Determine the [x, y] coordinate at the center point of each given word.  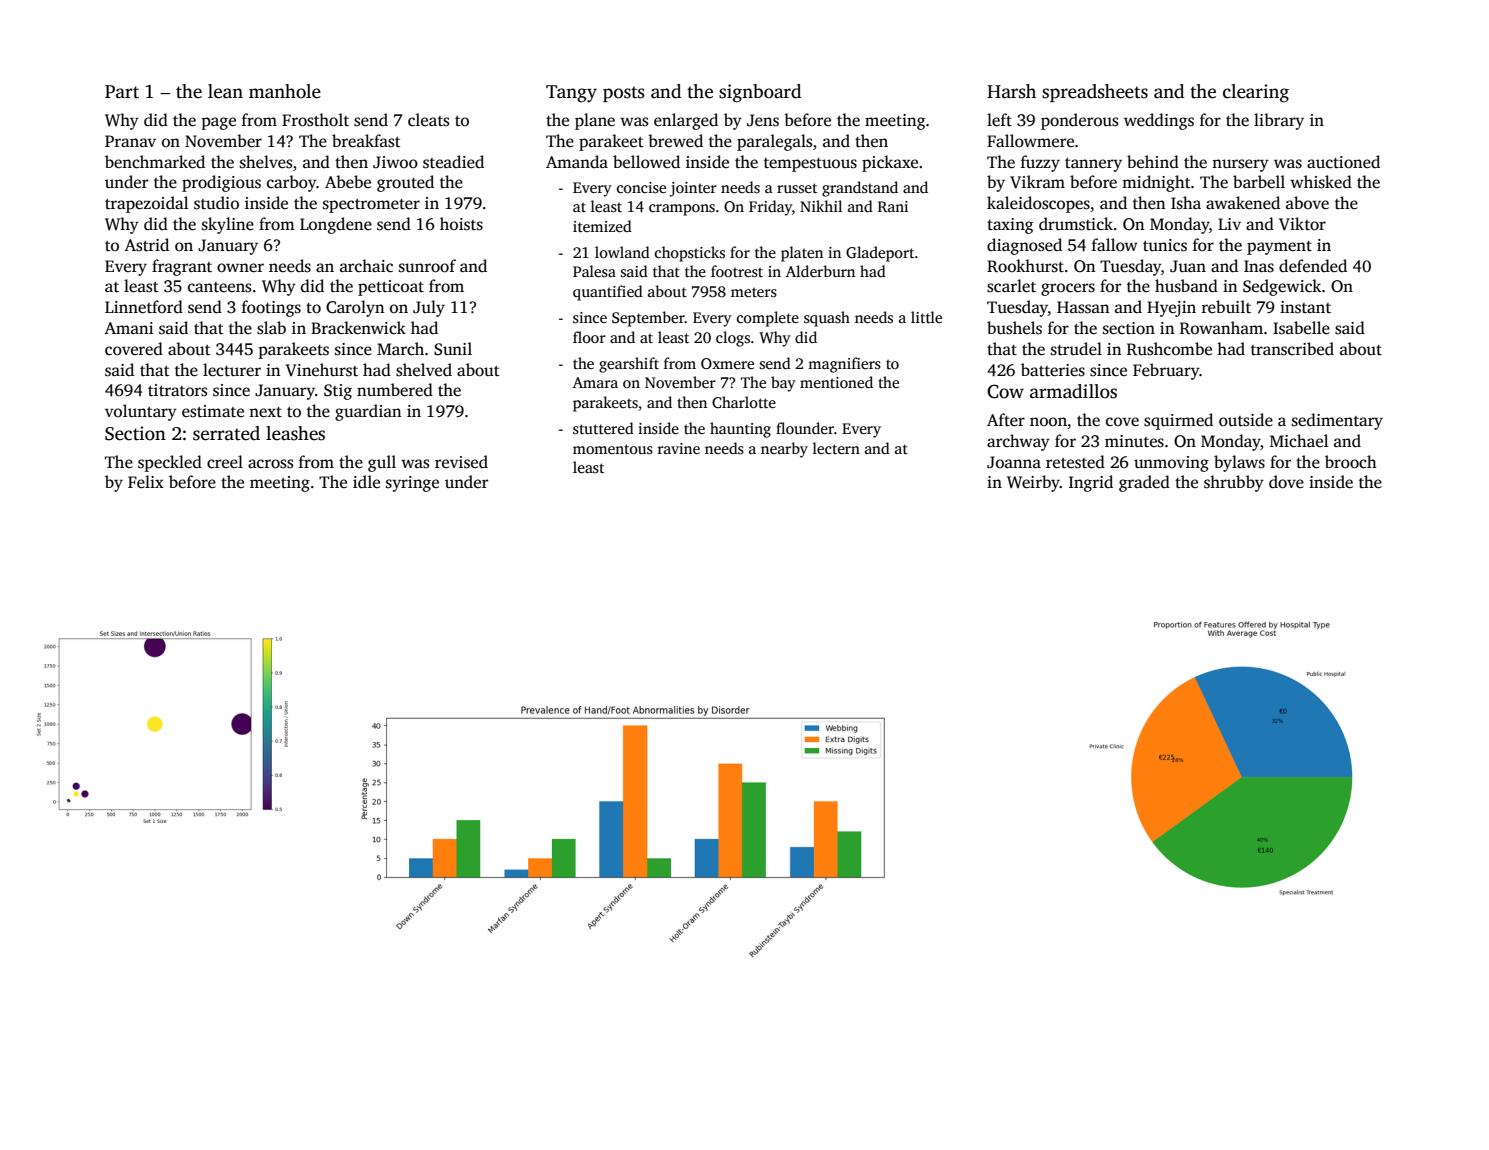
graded [1144, 483]
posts [624, 94]
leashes [295, 433]
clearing [1256, 93]
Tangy [571, 94]
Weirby [1033, 483]
